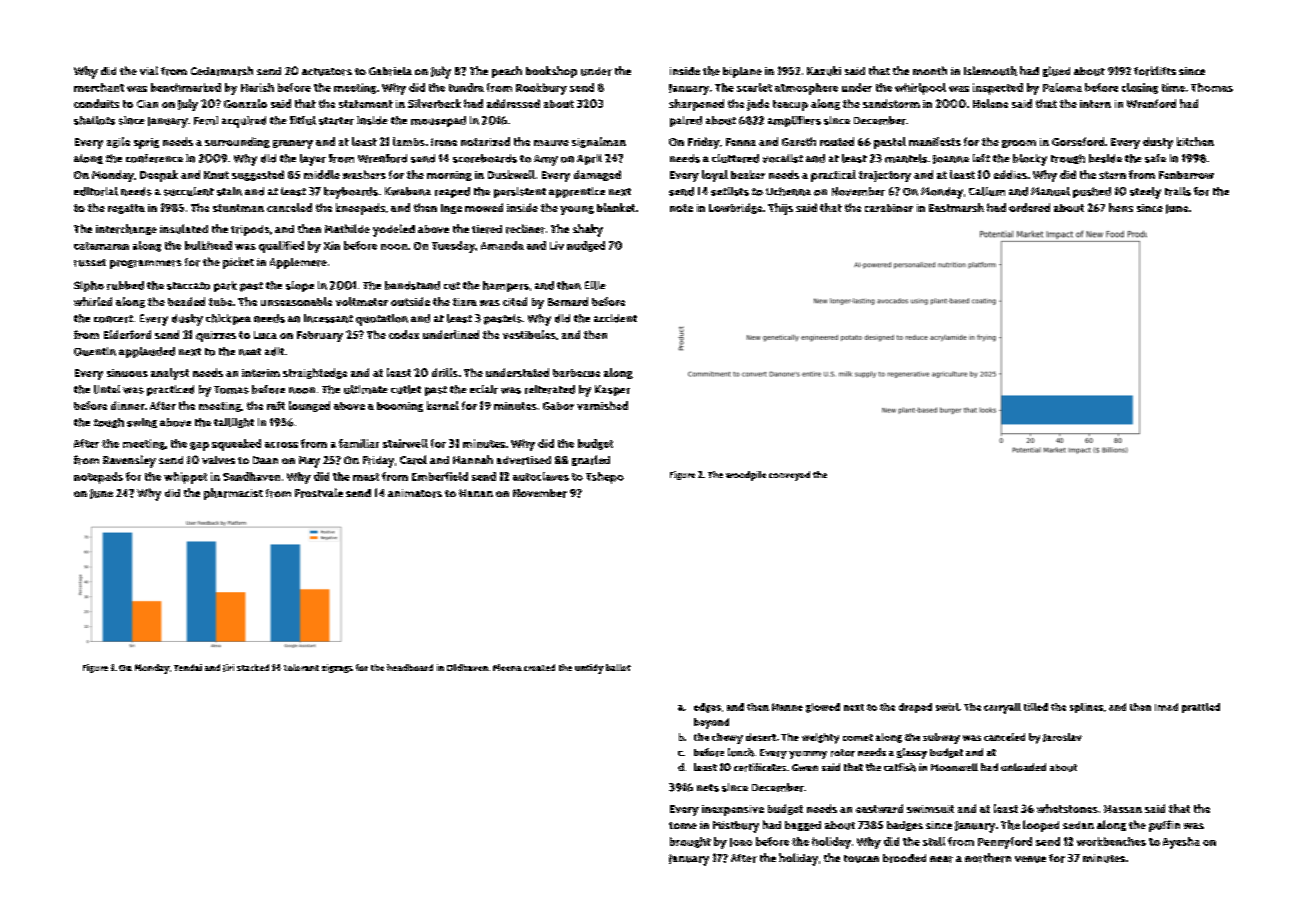 The image size is (1308, 924). Describe the element at coordinates (127, 334) in the screenshot. I see `Elderford` at that location.
